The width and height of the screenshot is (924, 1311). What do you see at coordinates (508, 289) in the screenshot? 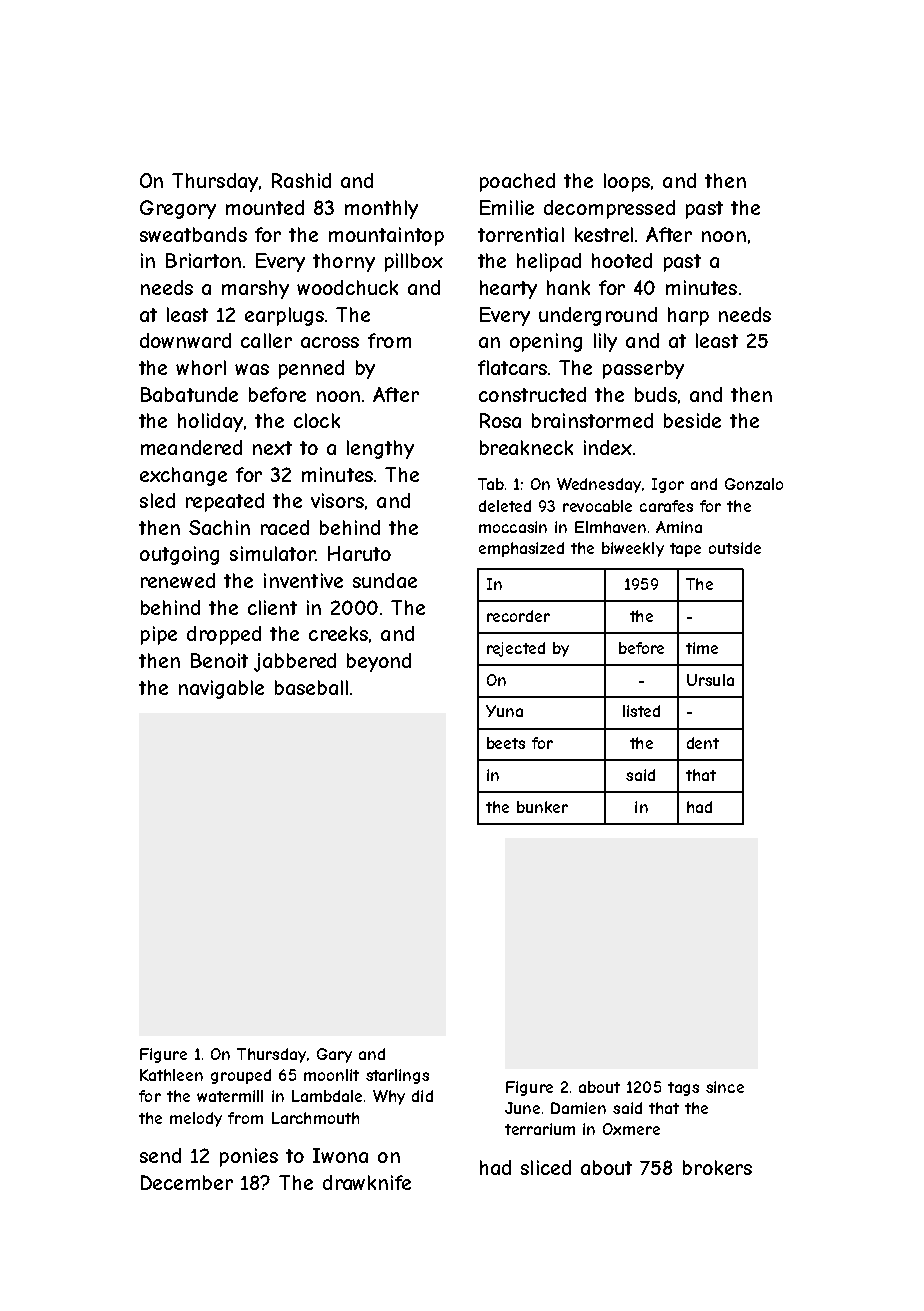
I see `hearty` at bounding box center [508, 289].
